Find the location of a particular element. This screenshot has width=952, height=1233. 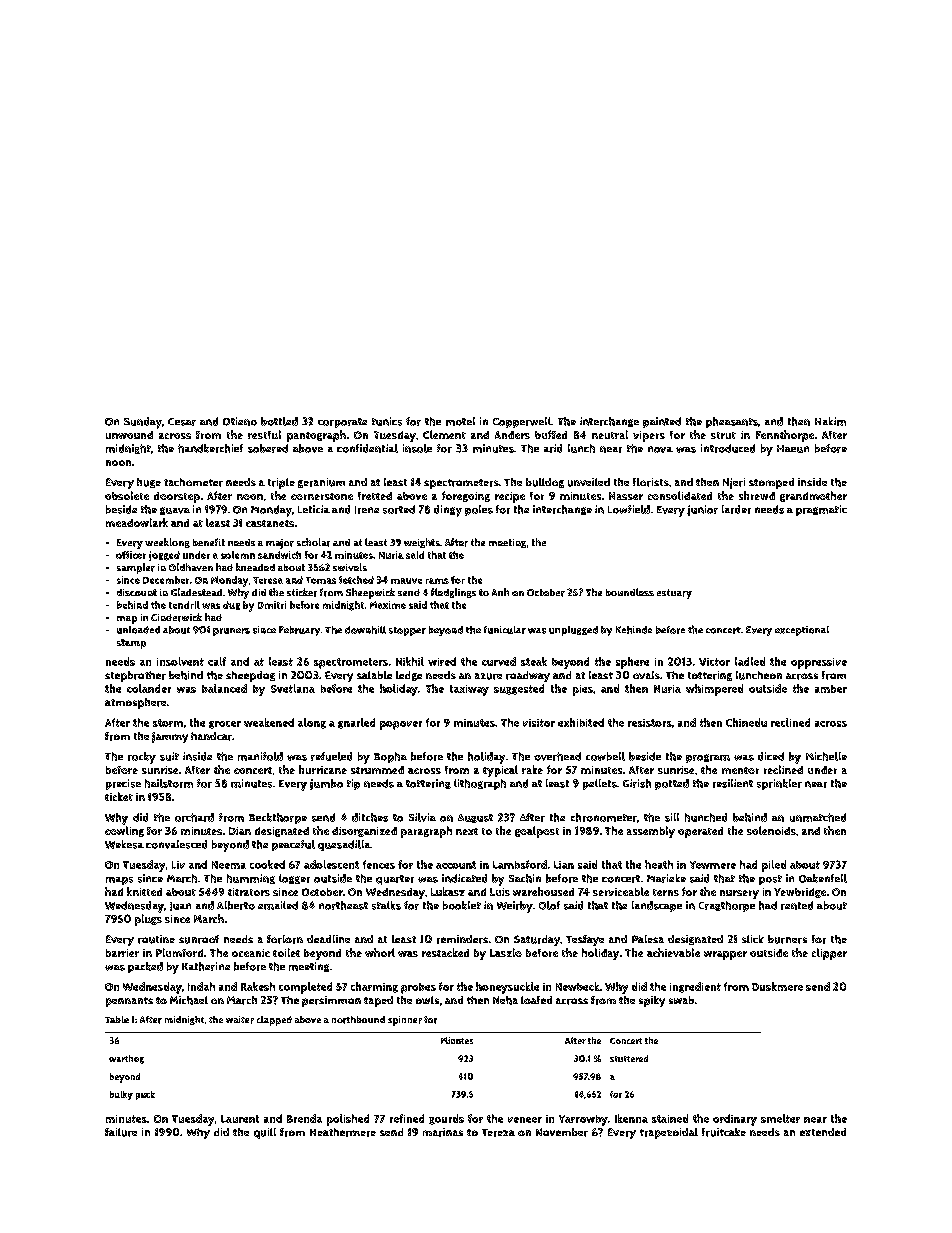

Tereza is located at coordinates (498, 1133).
